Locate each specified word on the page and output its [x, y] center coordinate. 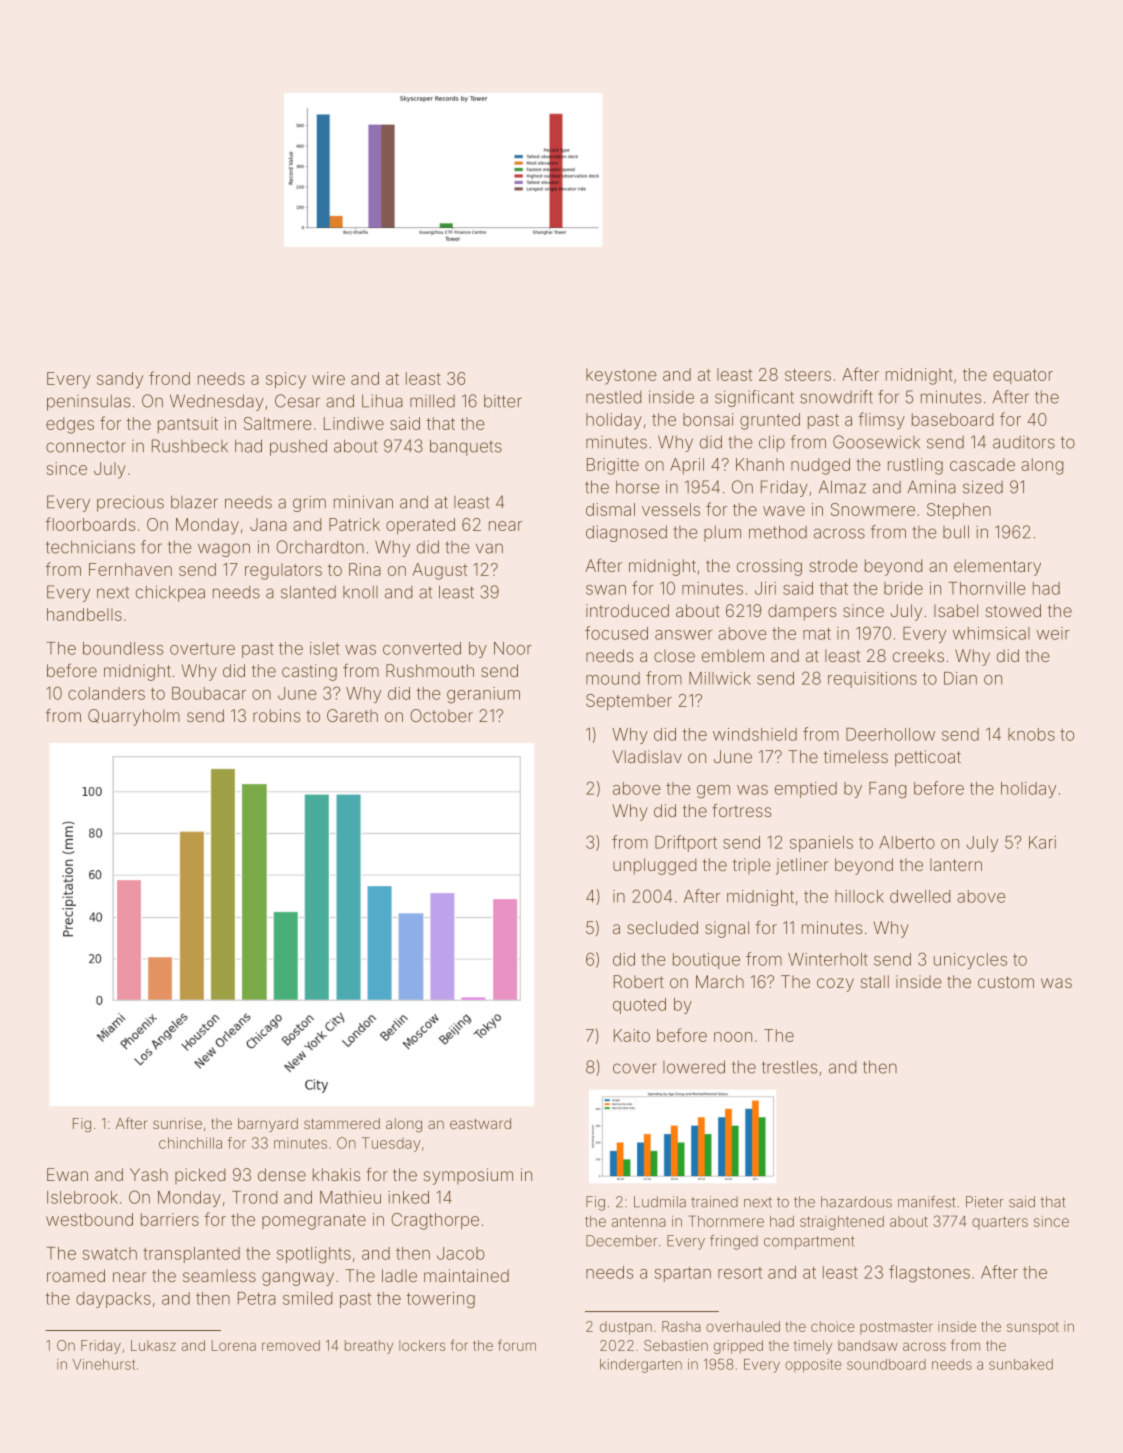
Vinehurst [104, 1364]
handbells [84, 614]
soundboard [886, 1364]
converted [422, 648]
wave [784, 511]
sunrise [177, 1123]
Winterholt [828, 959]
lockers [422, 1345]
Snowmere [873, 509]
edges [70, 425]
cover [635, 1068]
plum [722, 533]
